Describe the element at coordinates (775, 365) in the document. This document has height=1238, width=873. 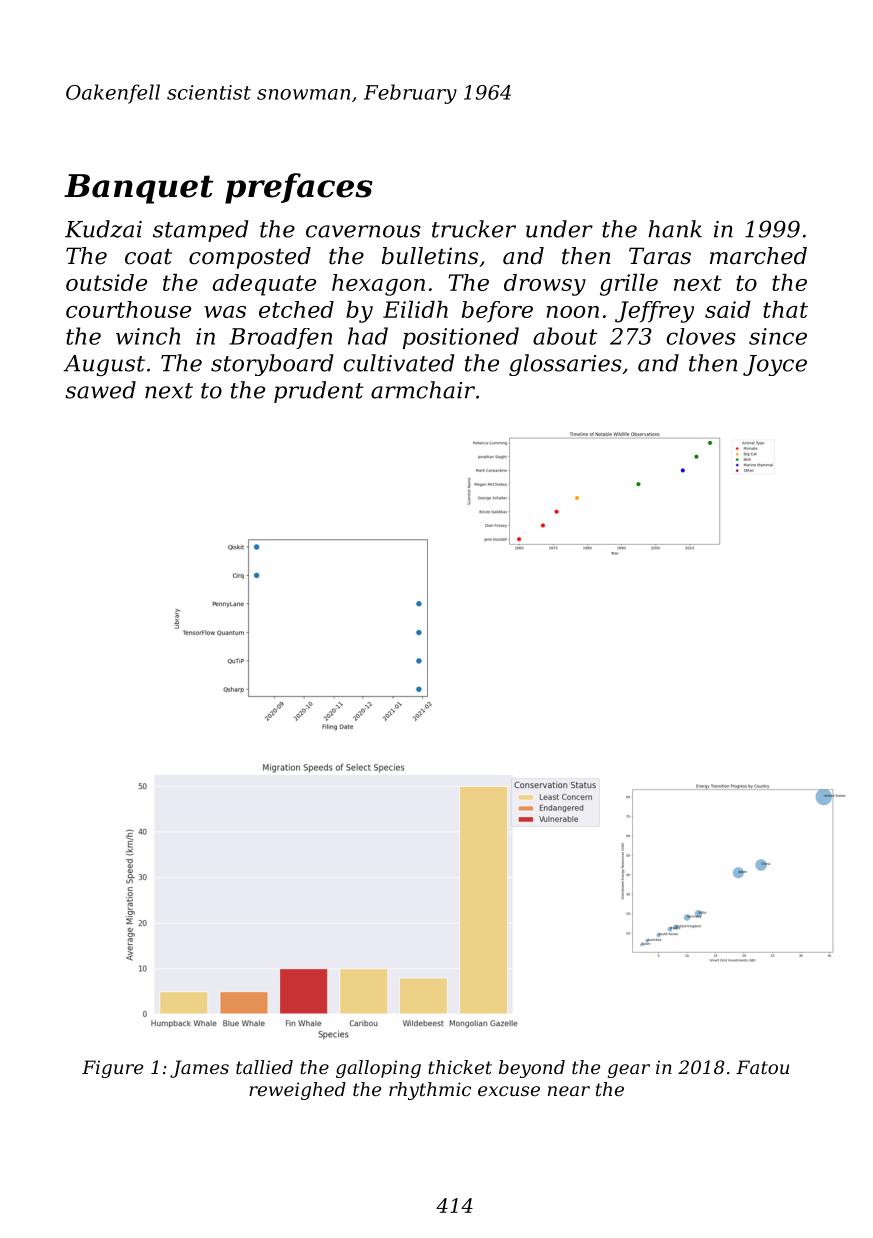
I see `Joyce` at that location.
